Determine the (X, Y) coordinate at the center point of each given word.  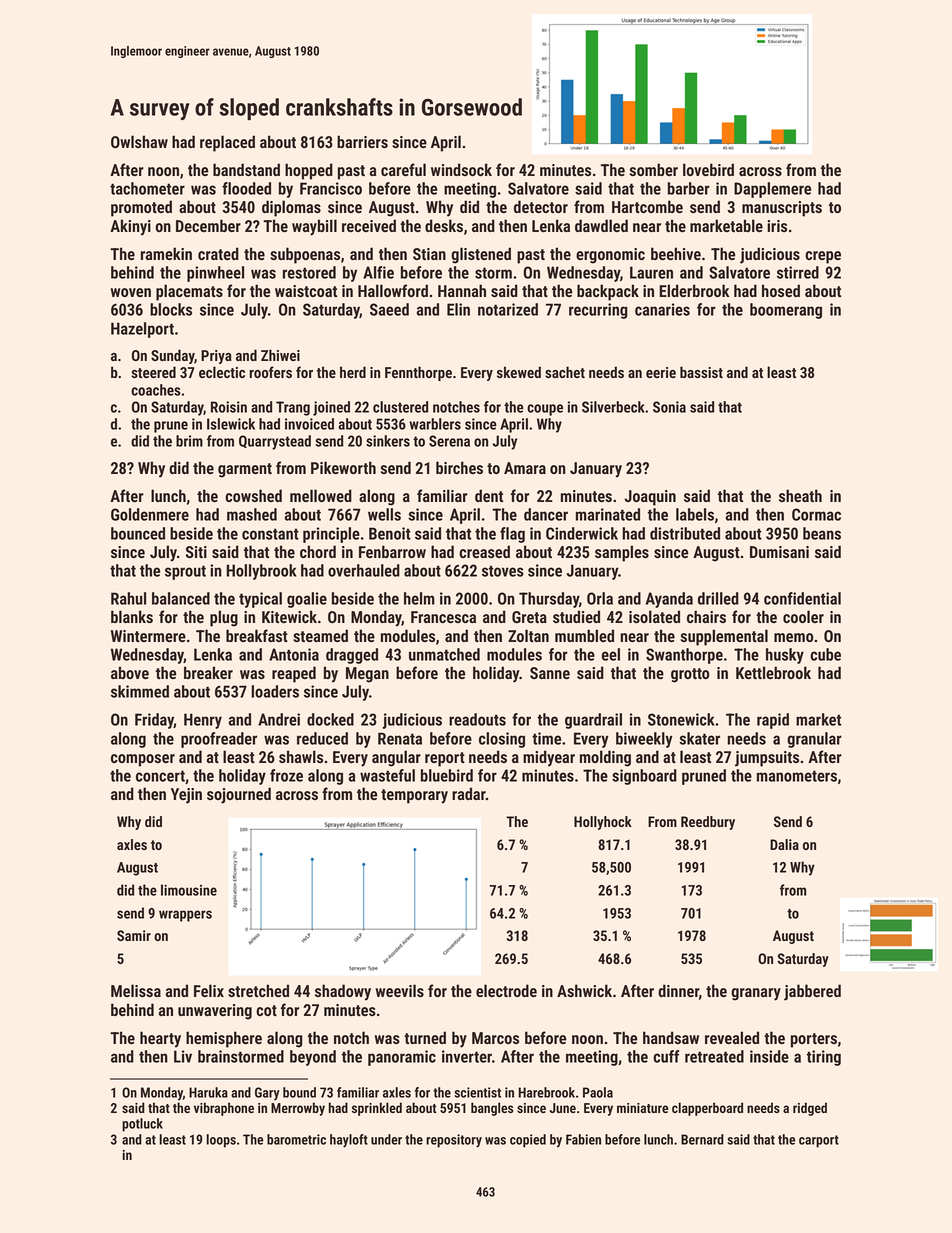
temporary (414, 796)
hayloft (349, 1141)
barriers (362, 141)
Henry (203, 721)
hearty (160, 1039)
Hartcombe (647, 206)
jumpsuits (767, 759)
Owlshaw (139, 141)
